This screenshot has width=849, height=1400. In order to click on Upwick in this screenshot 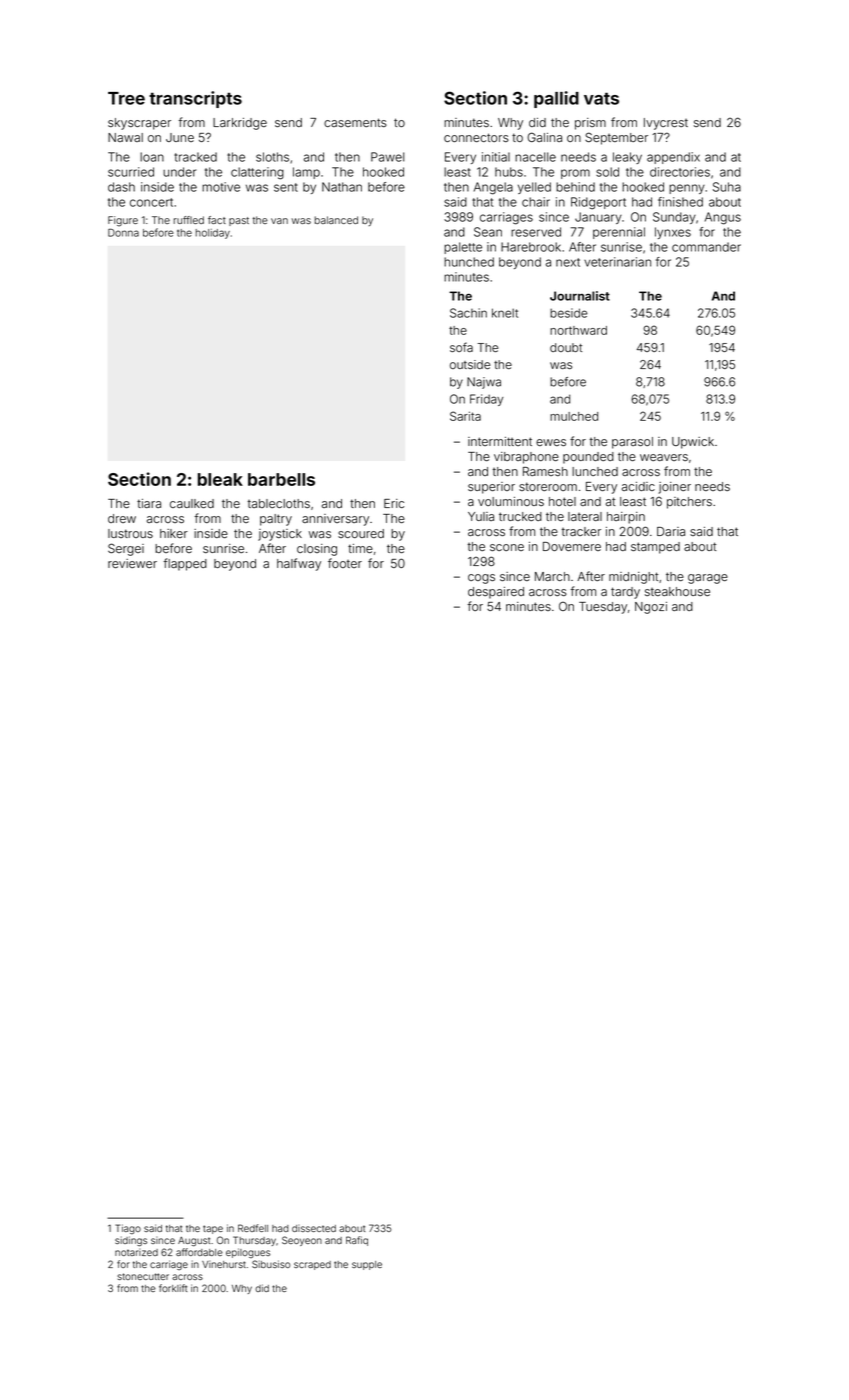, I will do `click(693, 443)`.
